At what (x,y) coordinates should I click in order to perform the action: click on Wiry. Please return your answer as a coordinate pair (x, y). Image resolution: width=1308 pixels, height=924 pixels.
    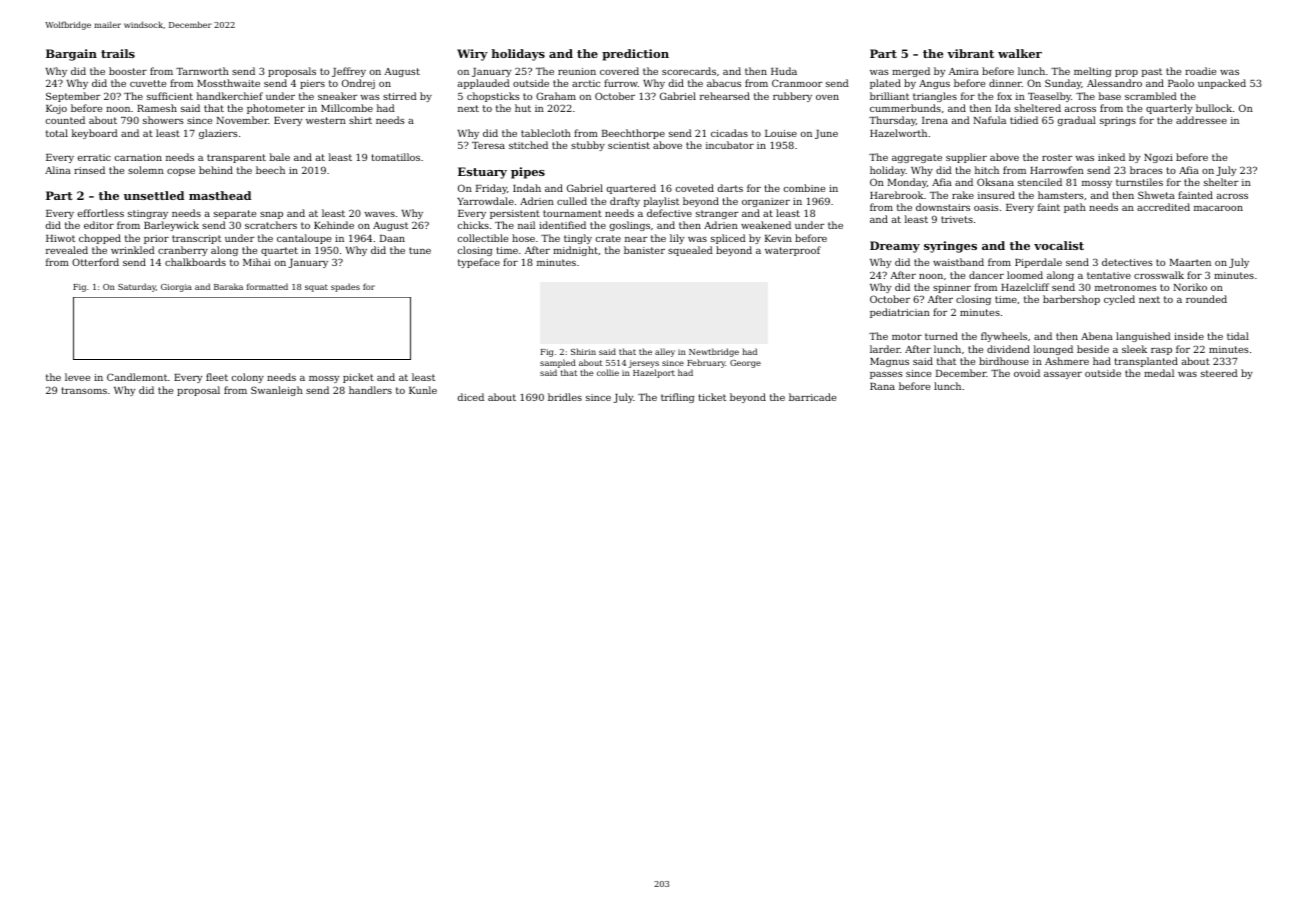
    Looking at the image, I should click on (472, 55).
